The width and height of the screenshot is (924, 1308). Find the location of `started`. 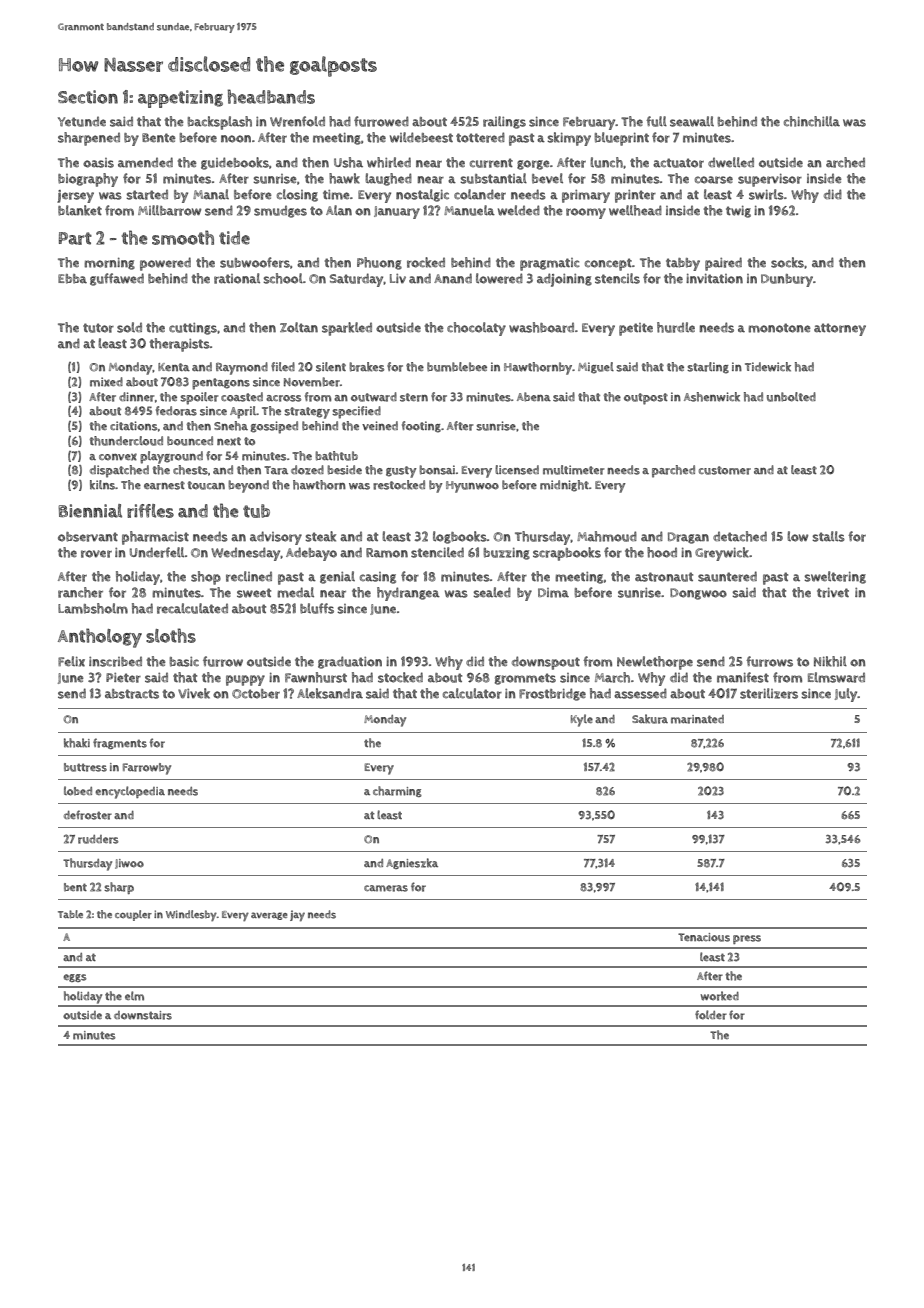

started is located at coordinates (147, 194).
